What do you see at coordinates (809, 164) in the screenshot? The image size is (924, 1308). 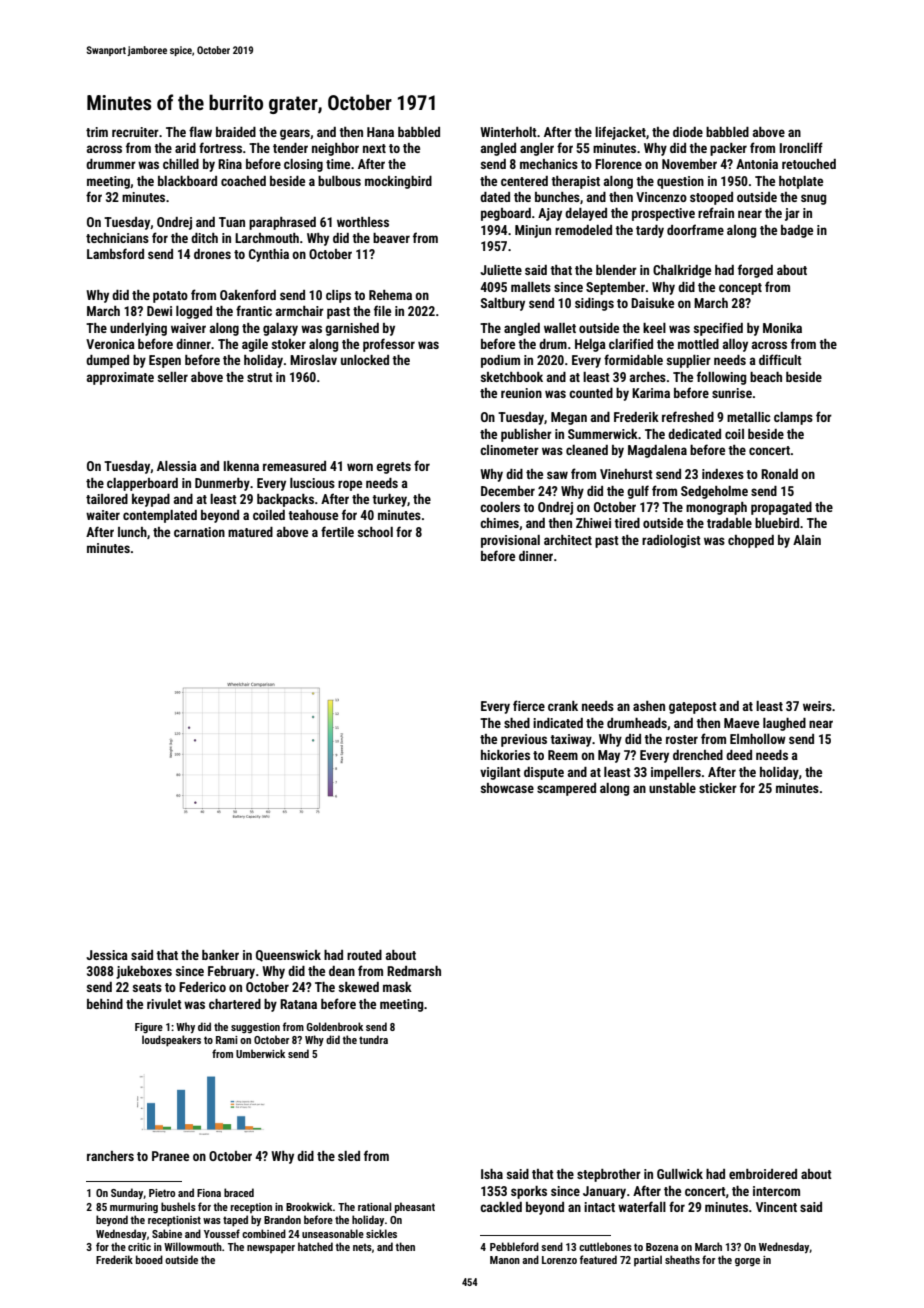 I see `retouched` at bounding box center [809, 164].
